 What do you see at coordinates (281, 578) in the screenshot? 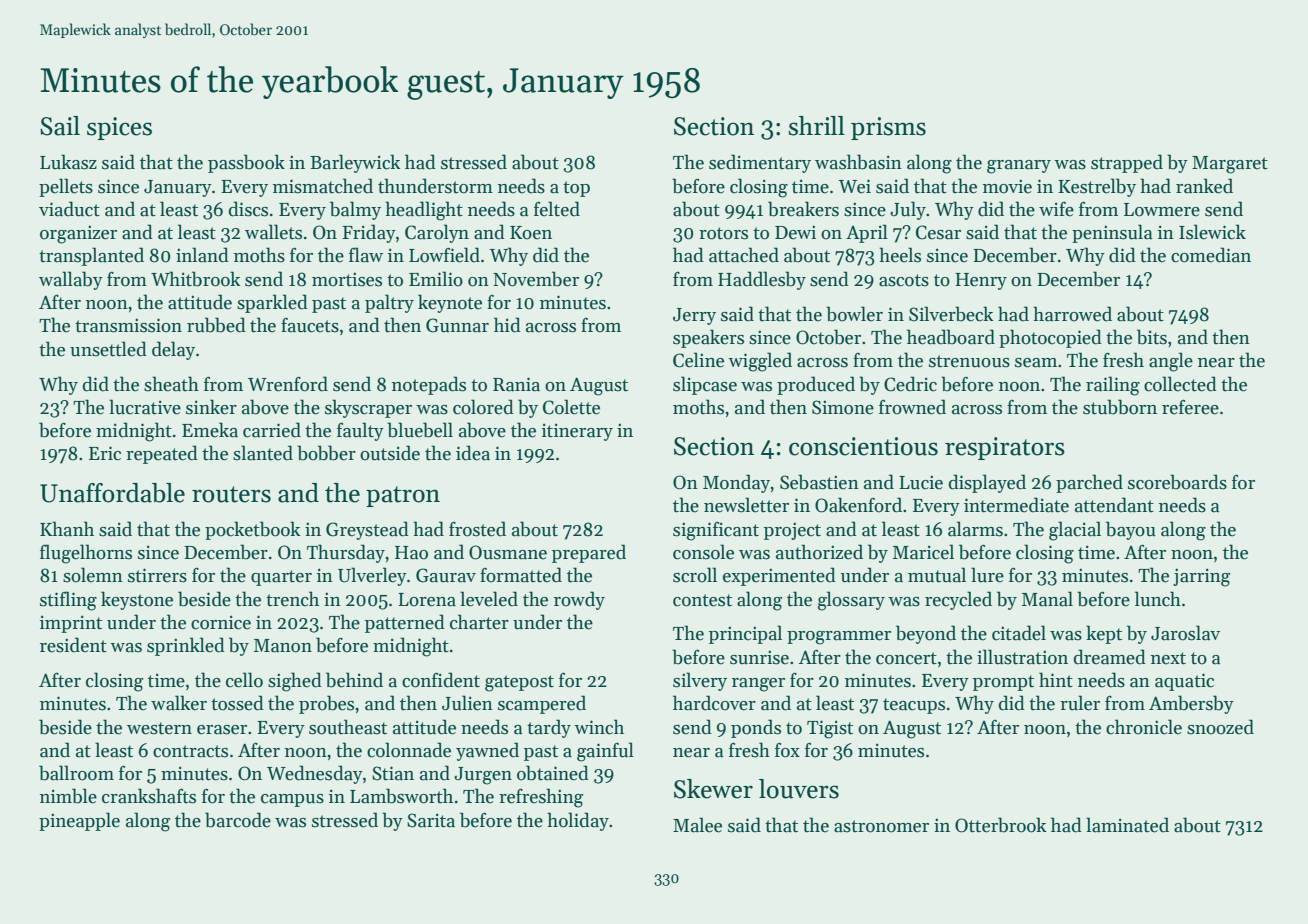
I see `quarter` at bounding box center [281, 578].
